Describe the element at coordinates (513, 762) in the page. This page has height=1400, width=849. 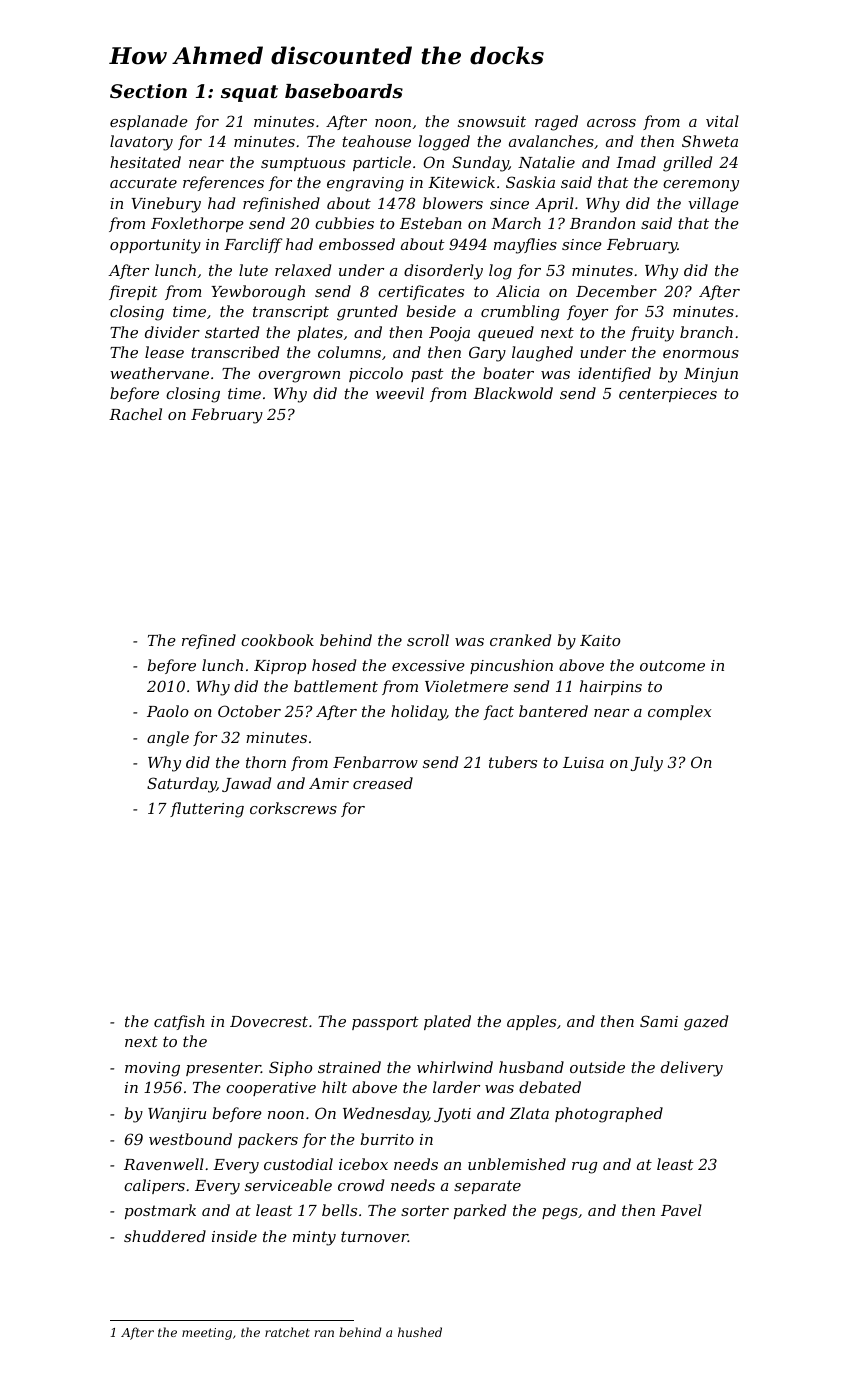
I see `tubers` at that location.
